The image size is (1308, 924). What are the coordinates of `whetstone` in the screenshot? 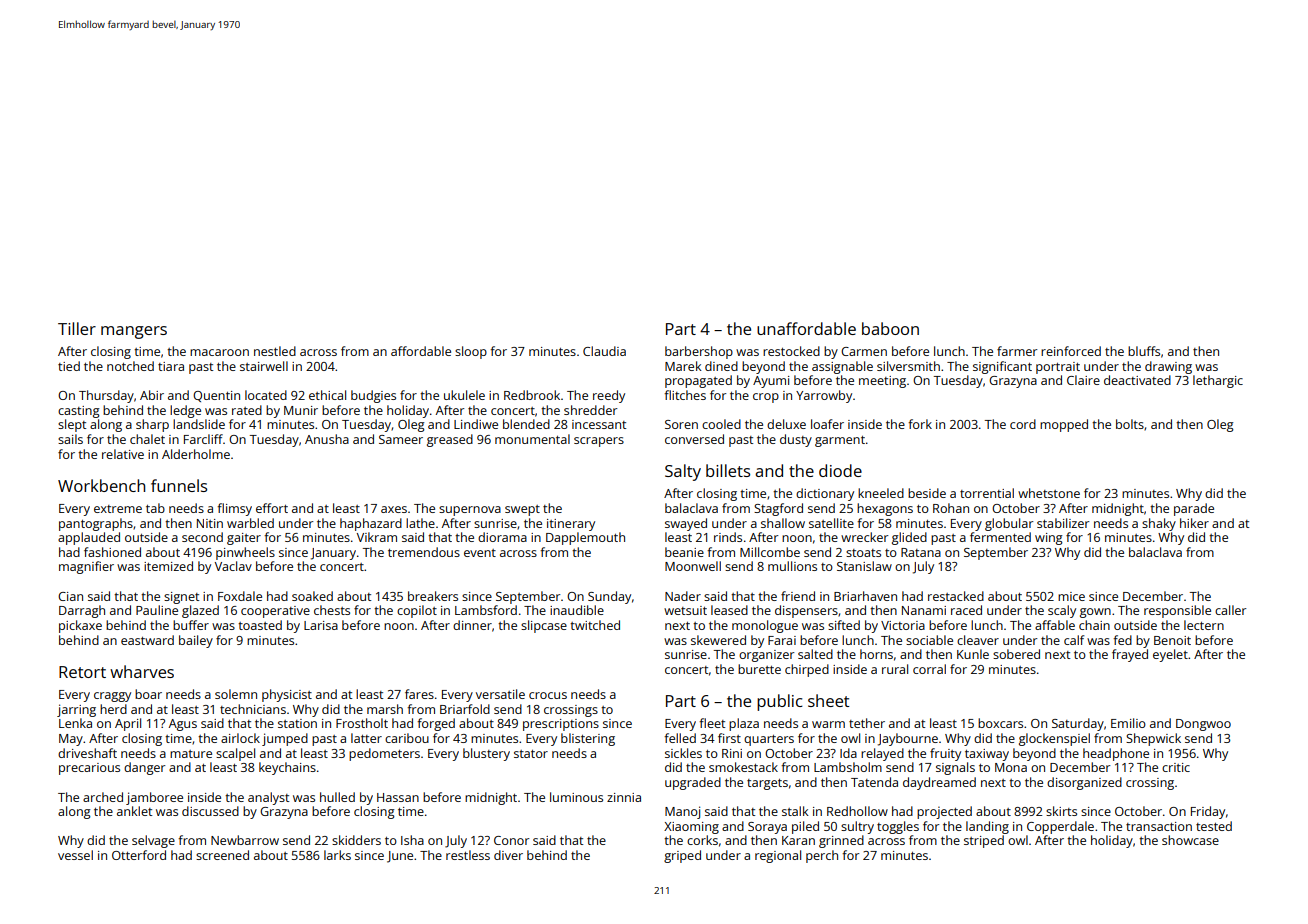 It's located at (1049, 493).
